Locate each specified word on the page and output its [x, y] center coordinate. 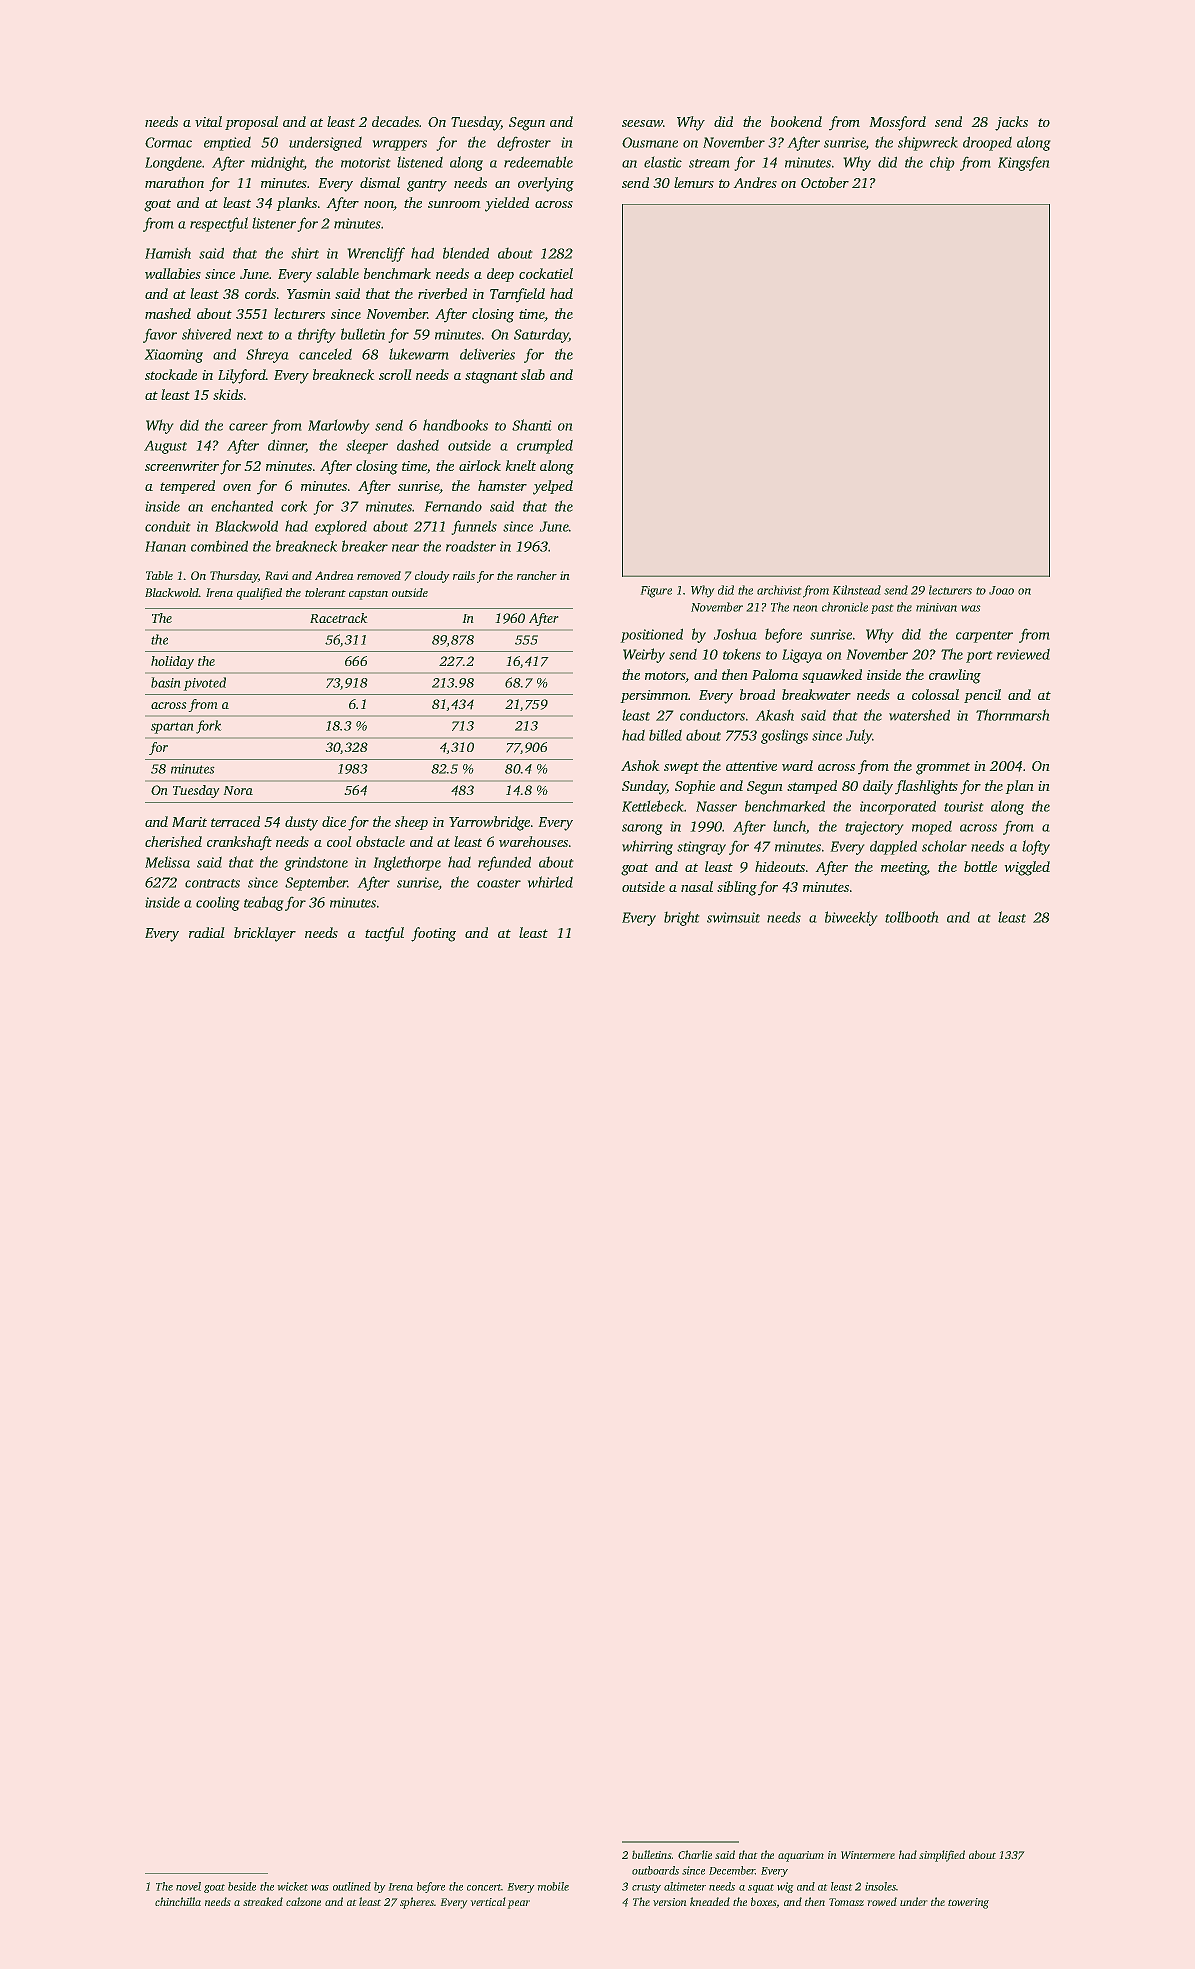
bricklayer [265, 934]
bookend [796, 121]
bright [681, 918]
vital [208, 121]
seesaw [642, 123]
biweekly [851, 918]
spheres [417, 1903]
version [669, 1902]
